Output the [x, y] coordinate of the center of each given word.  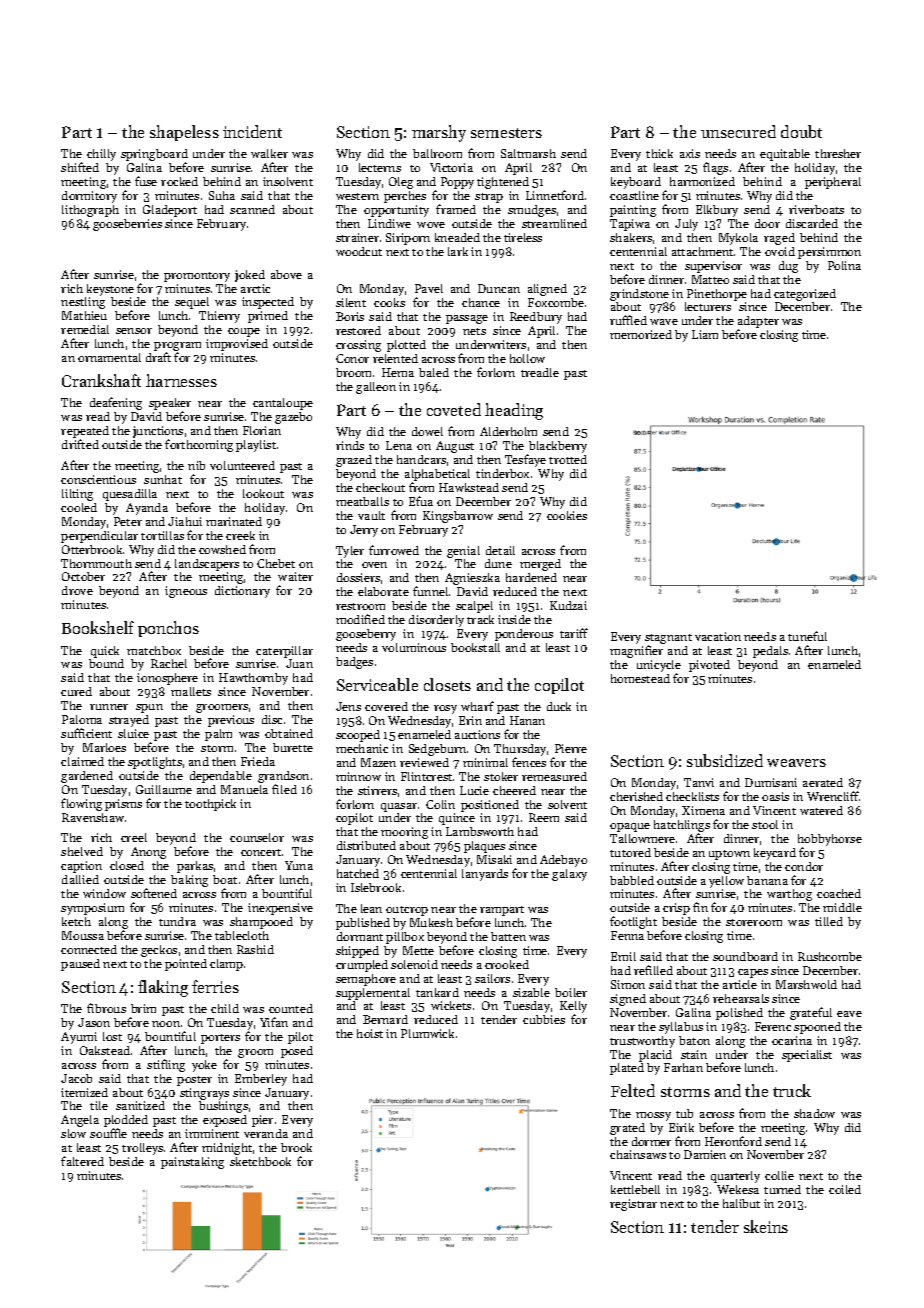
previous [231, 721]
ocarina [792, 1040]
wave [664, 322]
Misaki [494, 859]
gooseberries [127, 225]
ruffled [628, 320]
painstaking [192, 1163]
